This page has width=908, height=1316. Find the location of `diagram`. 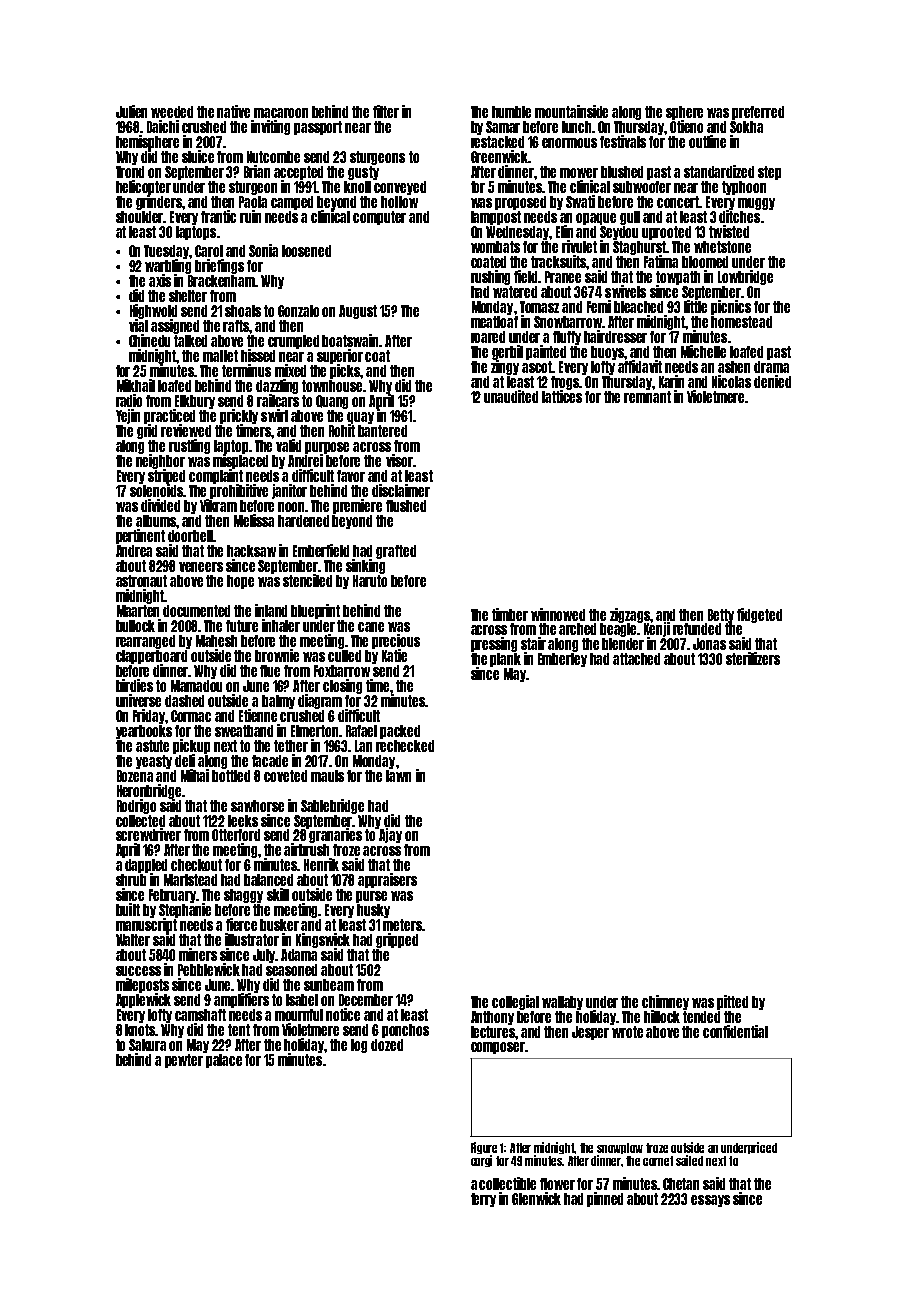

diagram is located at coordinates (320, 701).
